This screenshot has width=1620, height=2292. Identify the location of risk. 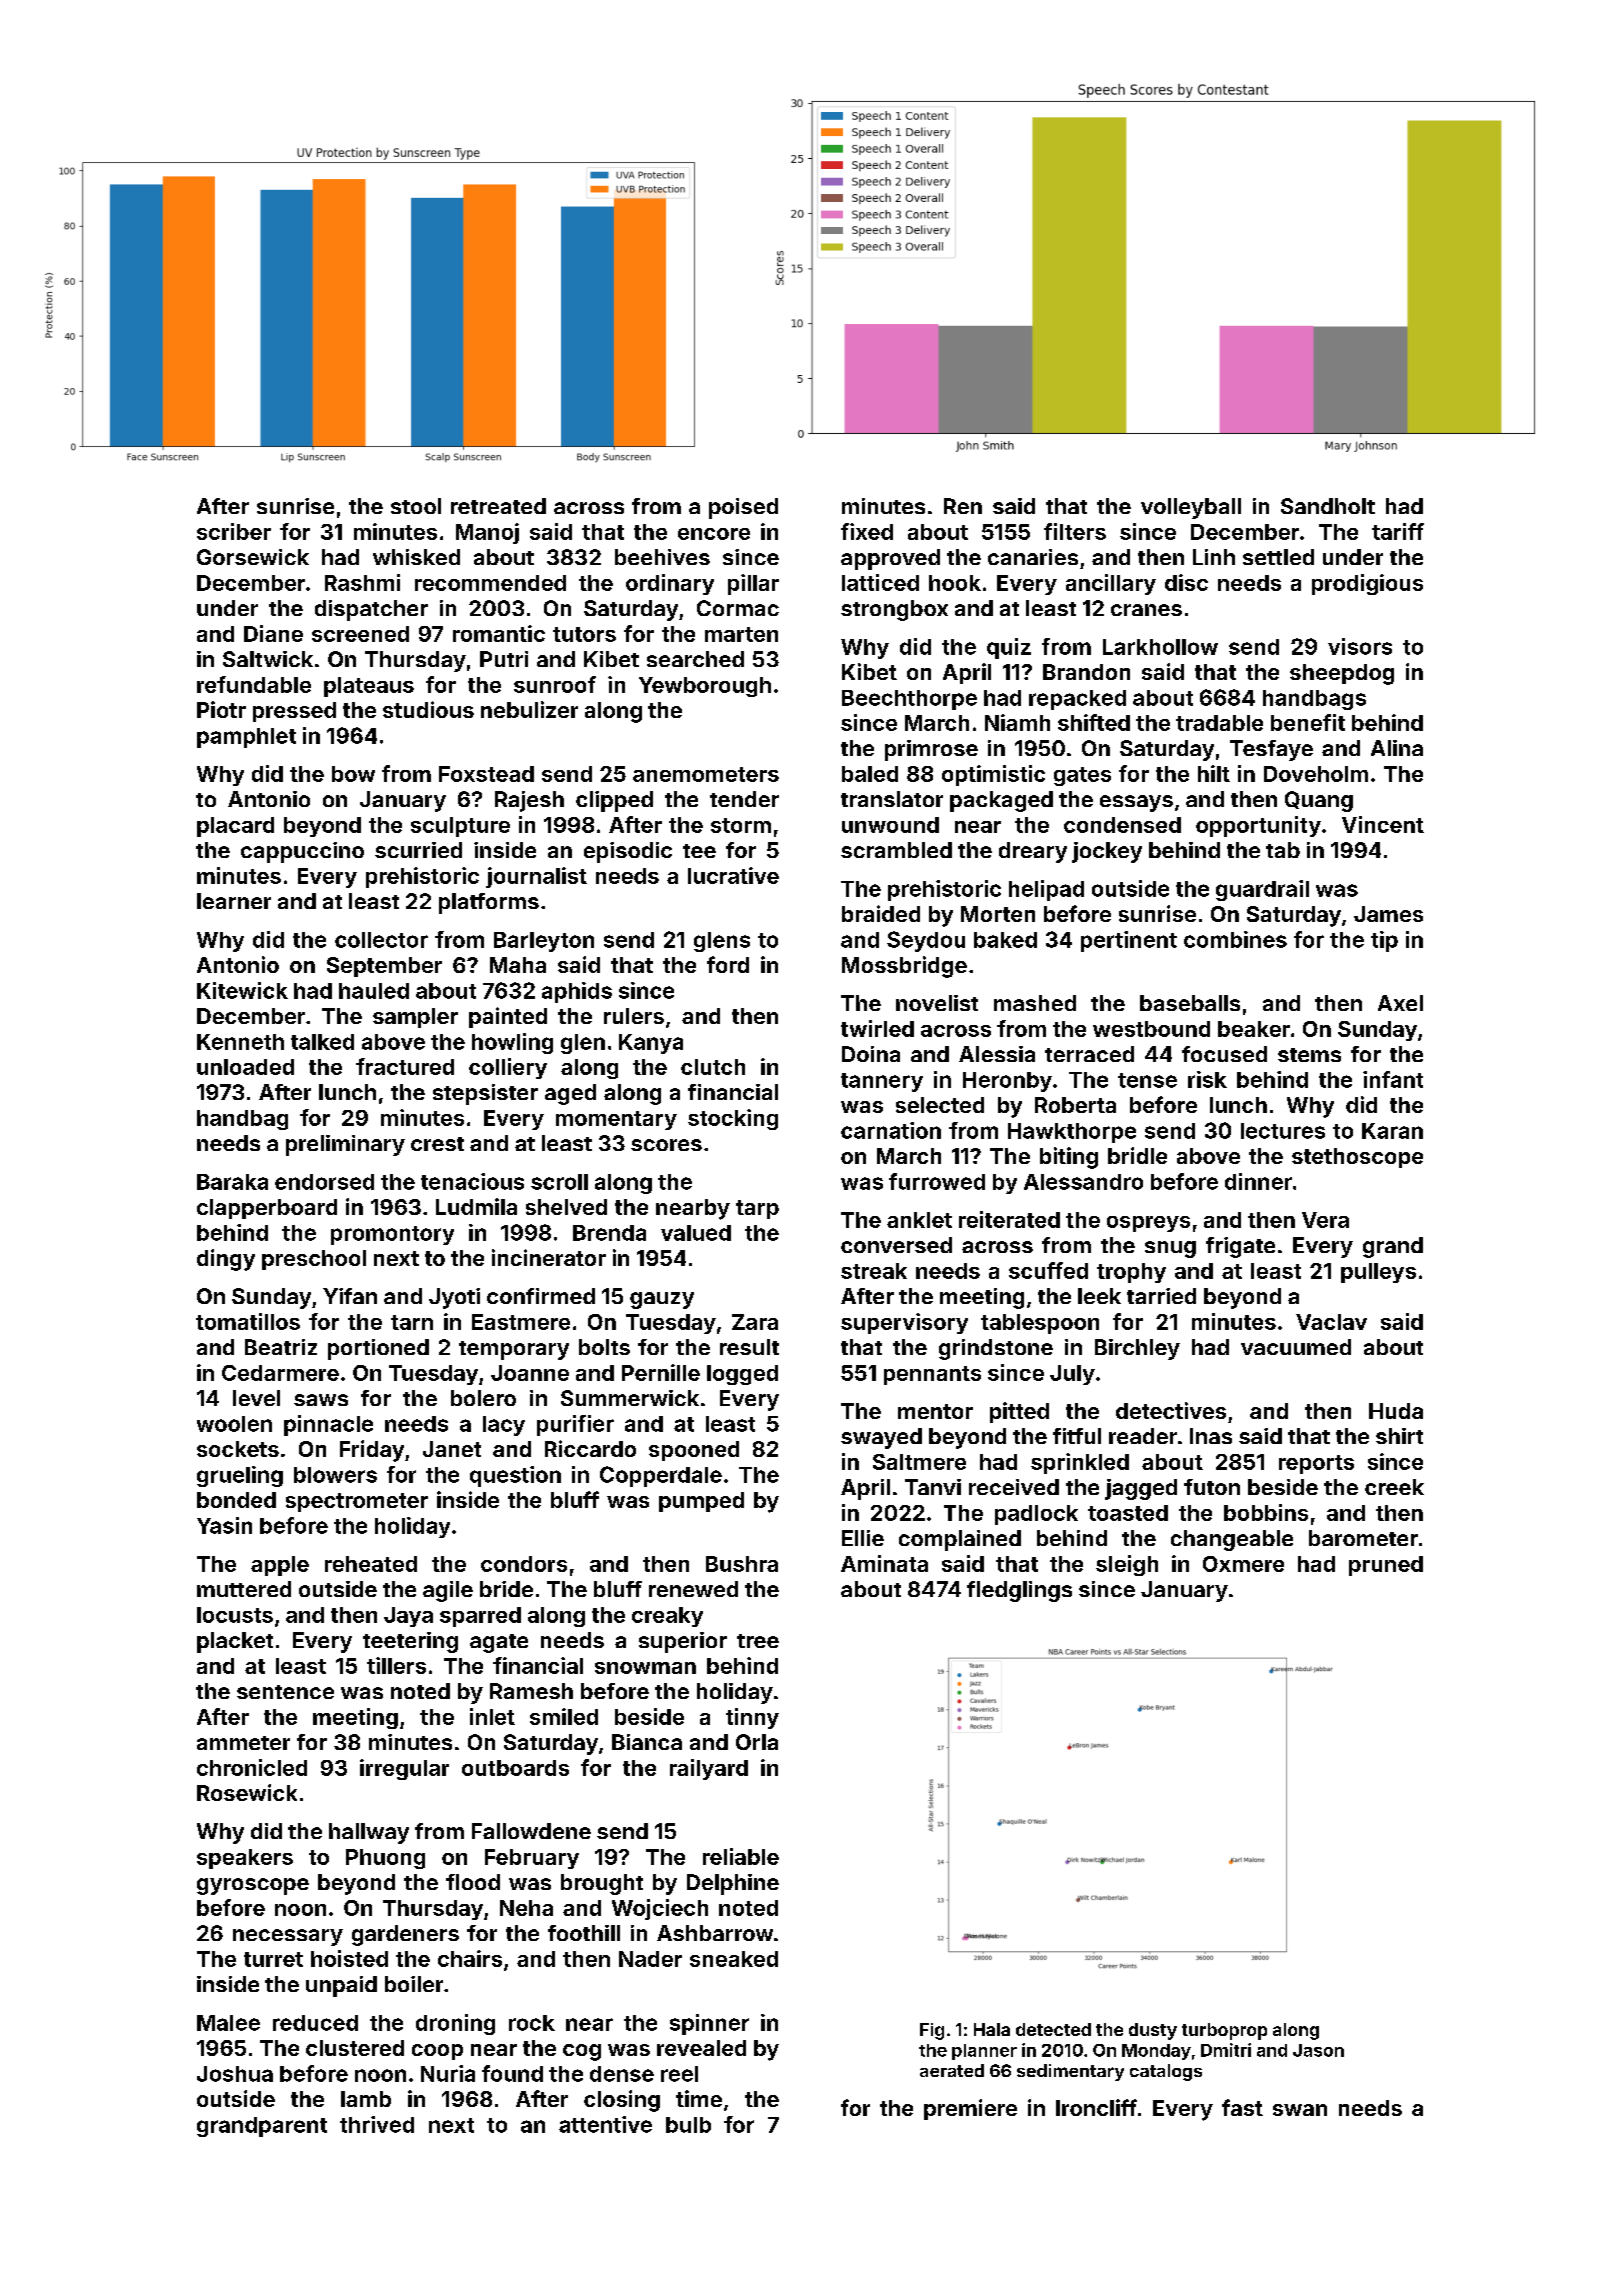
(1207, 1079).
